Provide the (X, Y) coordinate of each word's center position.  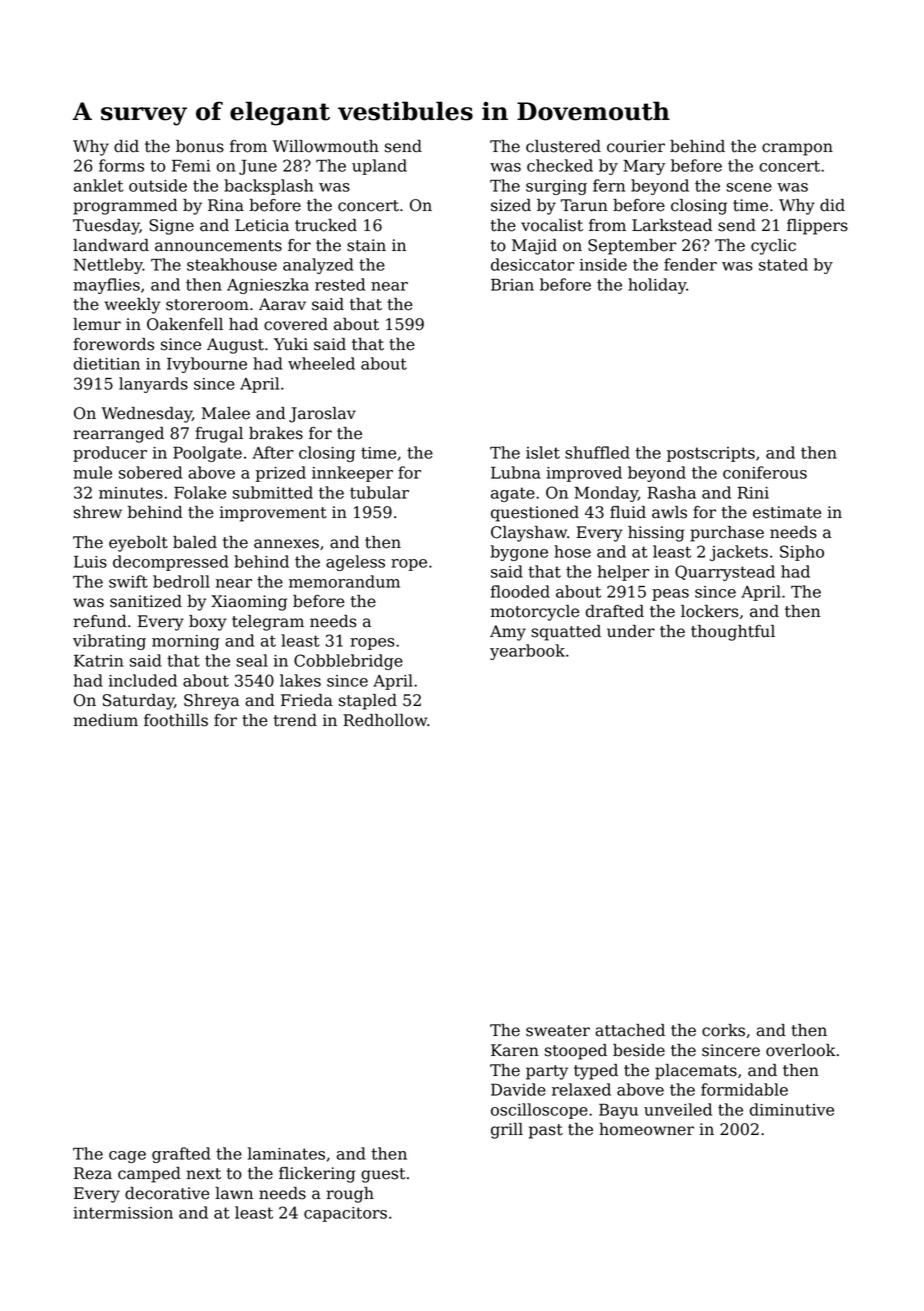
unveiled (678, 1109)
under (631, 631)
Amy (508, 633)
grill (507, 1131)
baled (195, 542)
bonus (200, 146)
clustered (563, 146)
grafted (181, 1155)
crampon (797, 149)
